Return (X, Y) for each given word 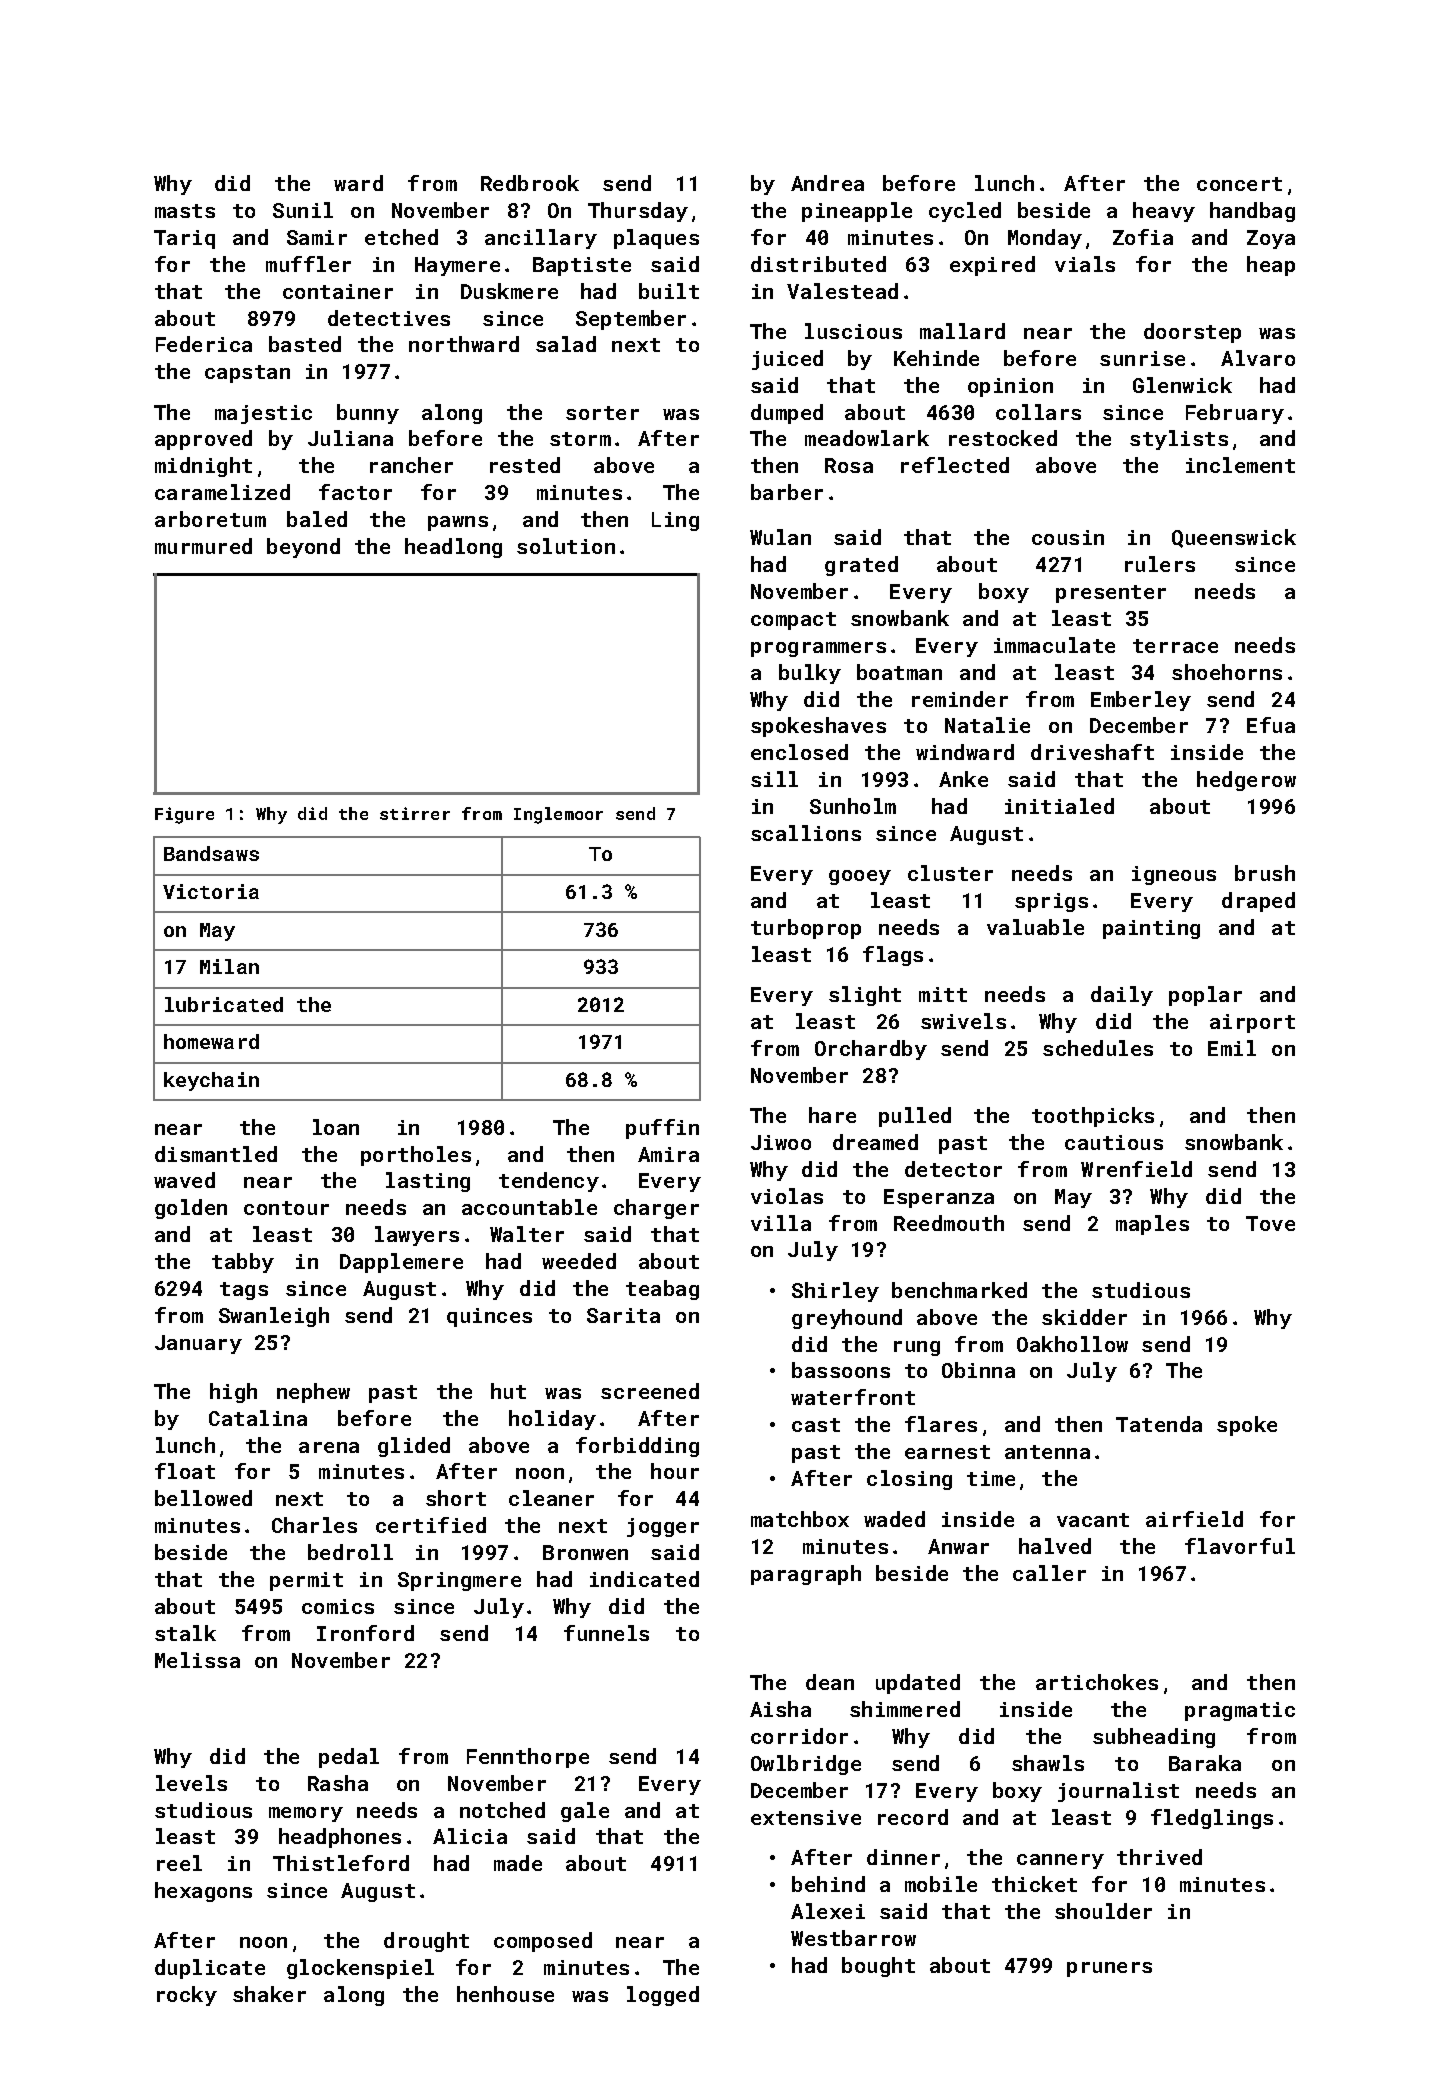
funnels (606, 1633)
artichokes (1097, 1682)
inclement (1240, 465)
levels (191, 1783)
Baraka (1205, 1763)
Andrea (827, 183)
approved (203, 440)
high (233, 1393)
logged (663, 1996)
